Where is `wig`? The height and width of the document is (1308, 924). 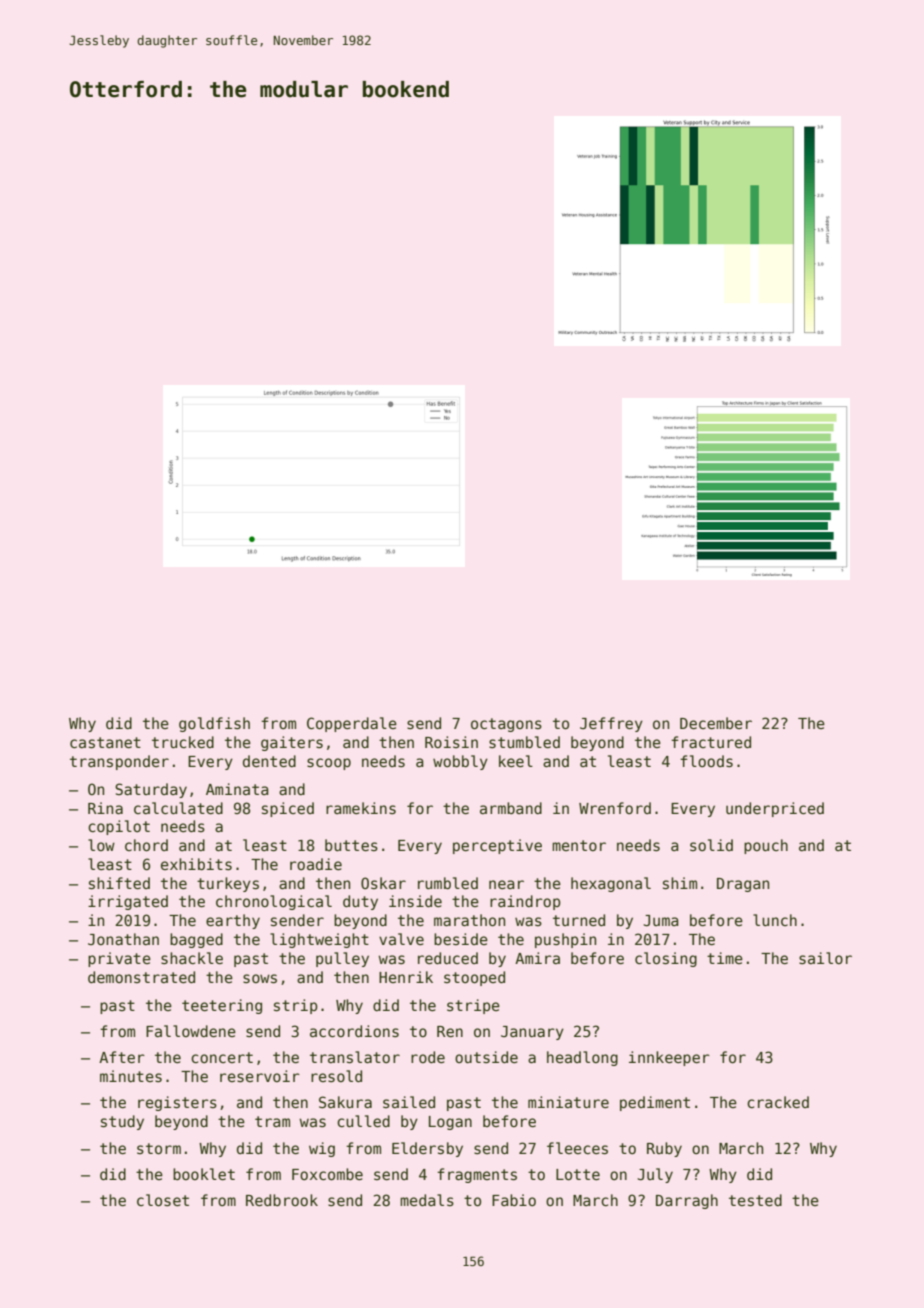
wig is located at coordinates (322, 1149).
